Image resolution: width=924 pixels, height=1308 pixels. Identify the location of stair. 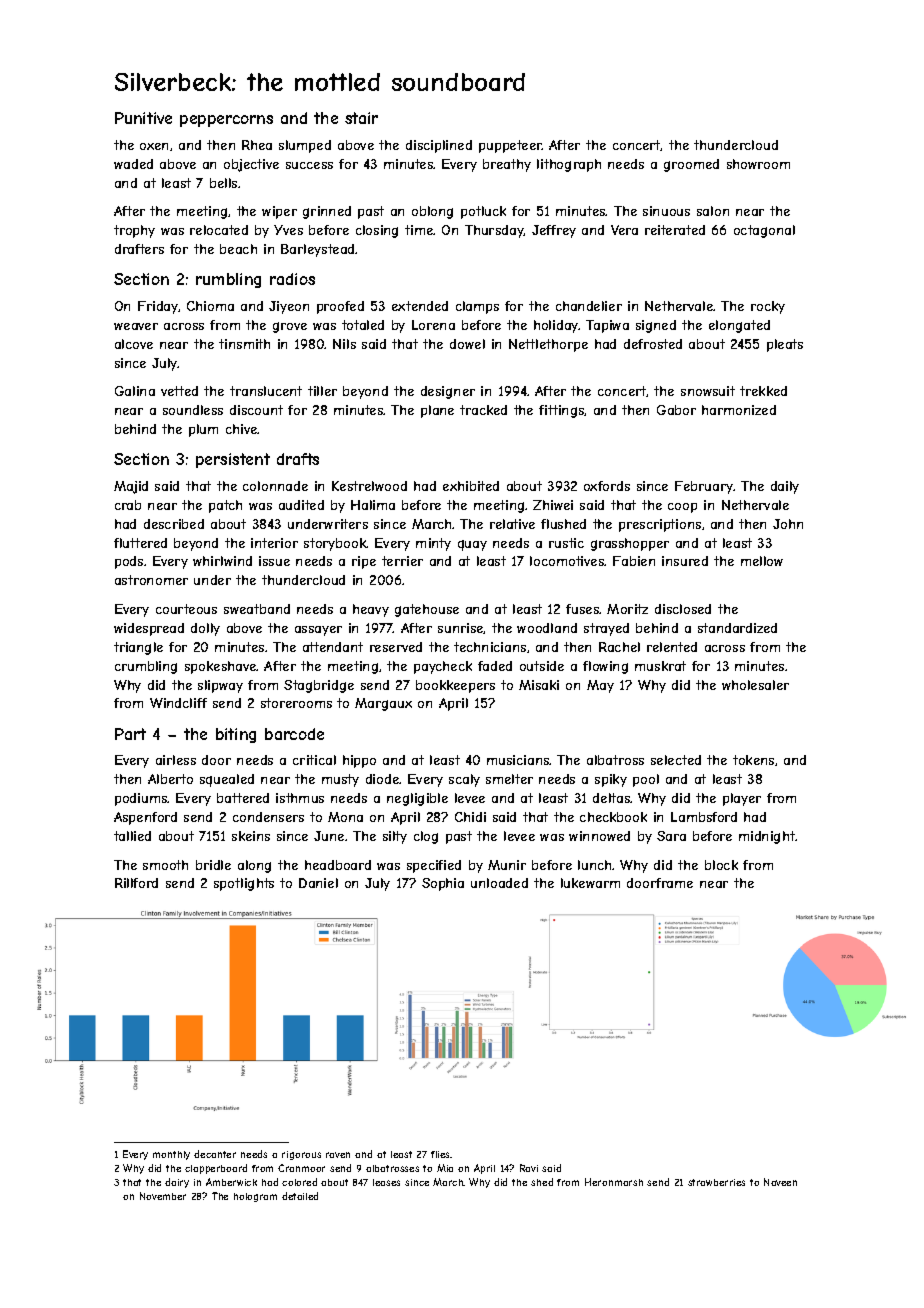
(361, 118).
